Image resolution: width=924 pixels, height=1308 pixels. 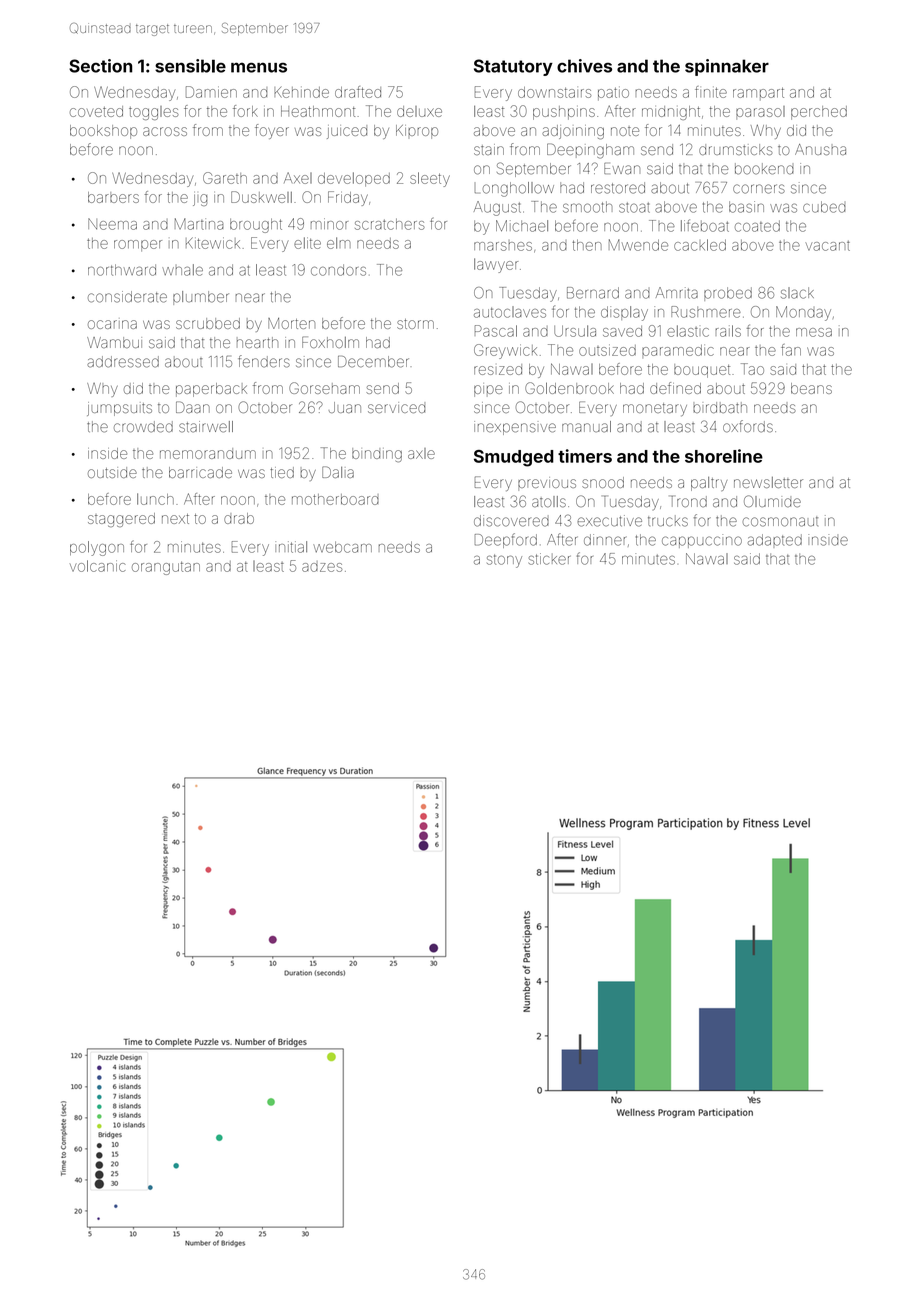 I want to click on lawyer, so click(x=496, y=265).
